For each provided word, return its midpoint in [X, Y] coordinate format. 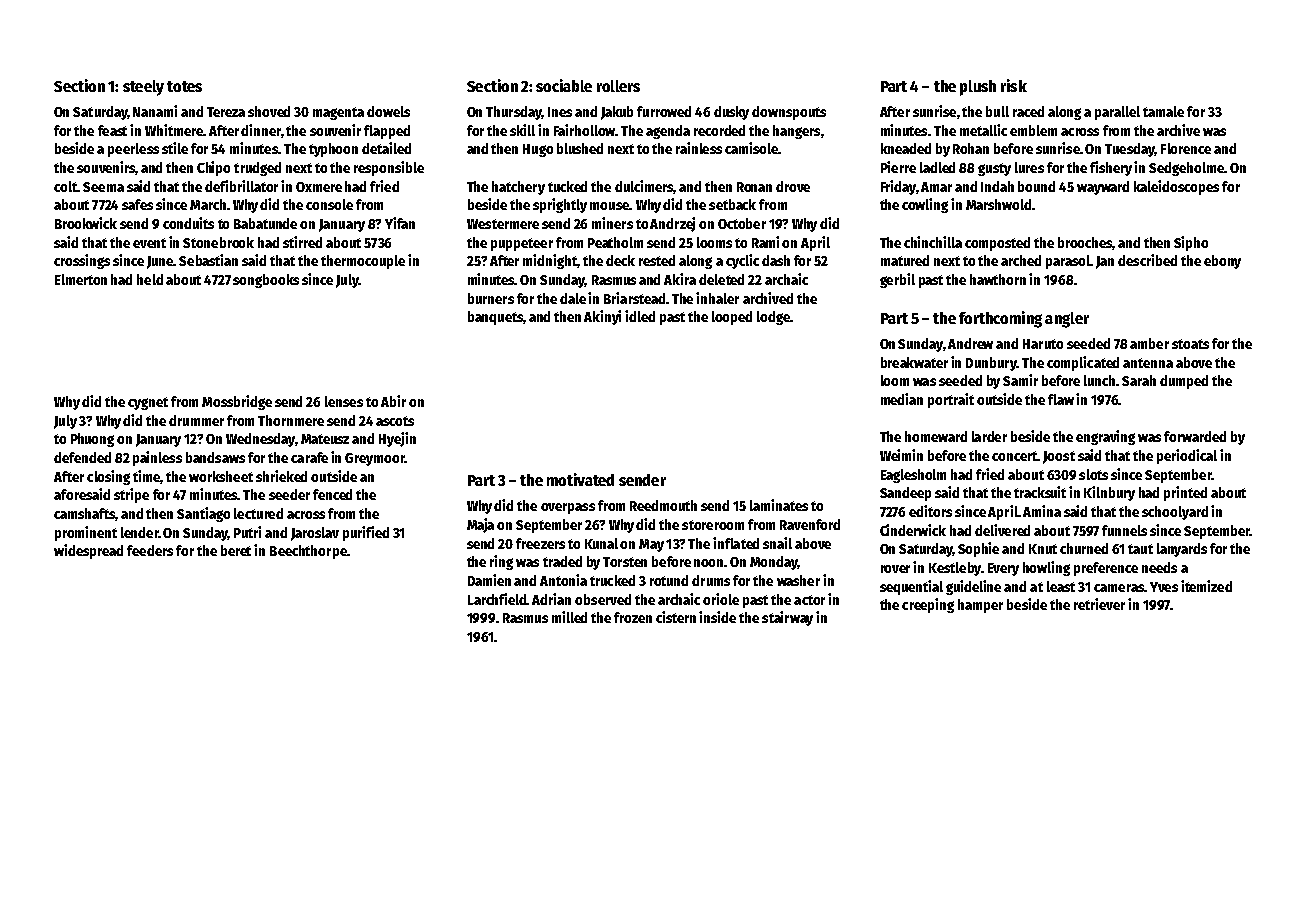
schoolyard [1175, 513]
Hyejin [397, 439]
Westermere [503, 224]
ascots [395, 421]
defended [82, 457]
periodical [1187, 456]
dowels [388, 111]
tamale [1163, 111]
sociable [564, 85]
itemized [1206, 586]
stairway [787, 618]
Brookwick [86, 223]
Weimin [901, 455]
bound [1036, 186]
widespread [88, 551]
